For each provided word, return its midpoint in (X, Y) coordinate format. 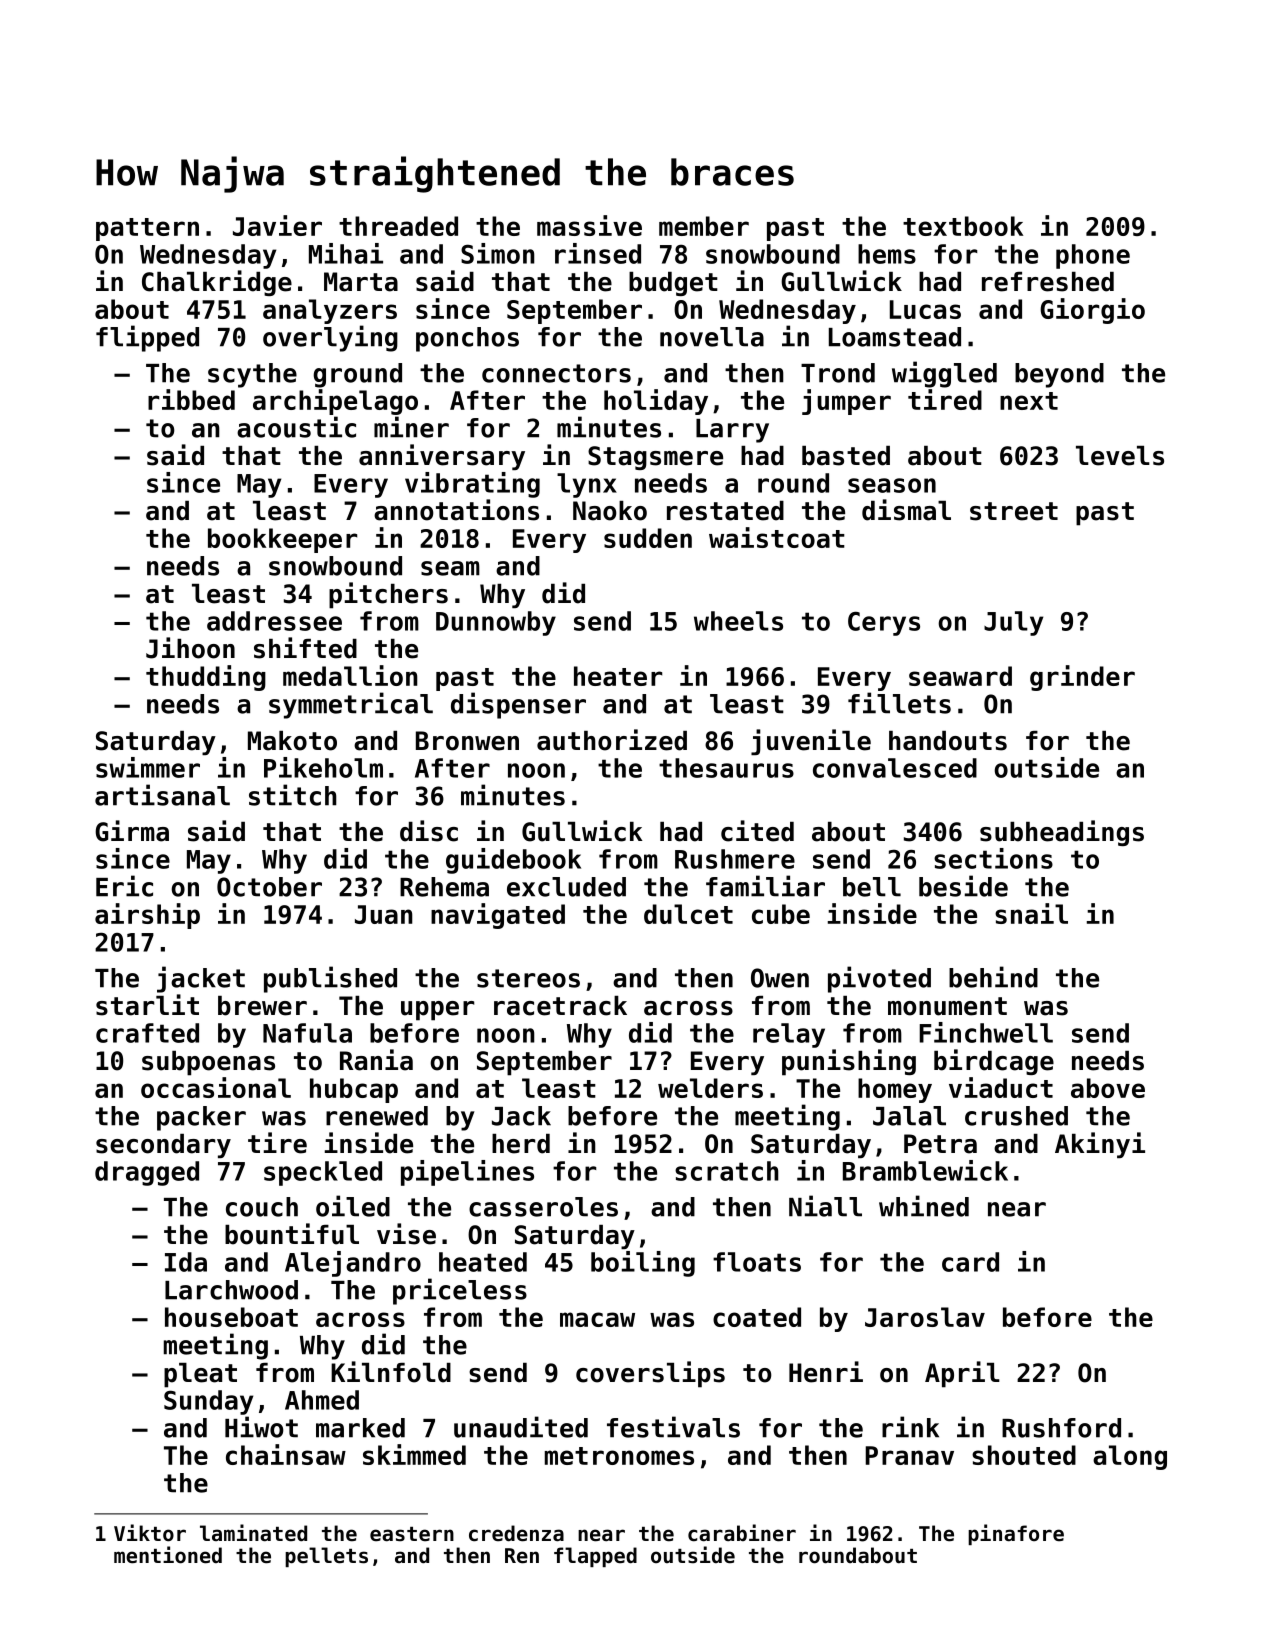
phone (1093, 256)
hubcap (354, 1090)
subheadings (1062, 833)
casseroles (543, 1207)
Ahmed (322, 1400)
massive (589, 225)
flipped (147, 338)
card (970, 1262)
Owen (780, 978)
